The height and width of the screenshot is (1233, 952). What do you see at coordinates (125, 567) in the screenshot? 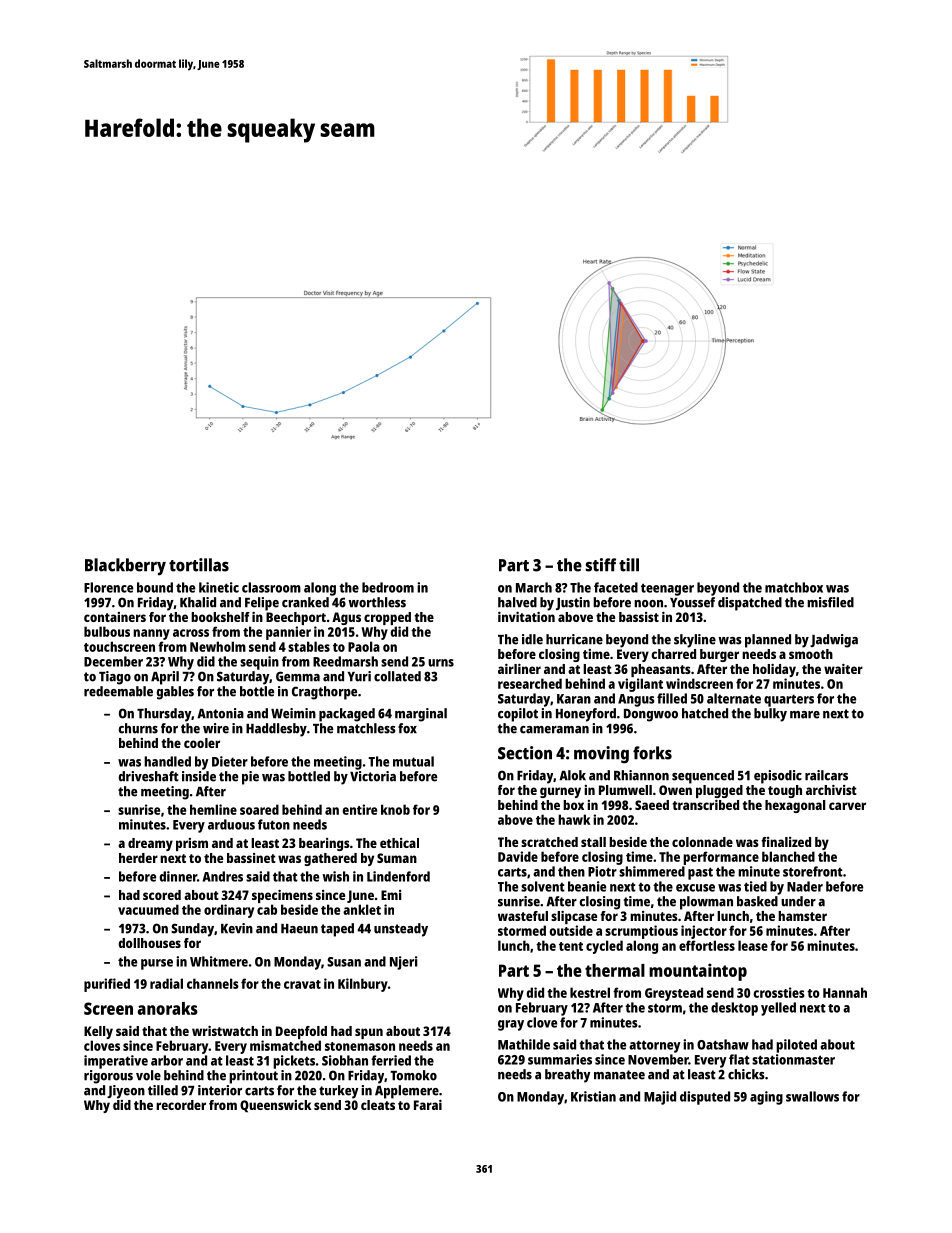
I see `Blackberry` at bounding box center [125, 567].
